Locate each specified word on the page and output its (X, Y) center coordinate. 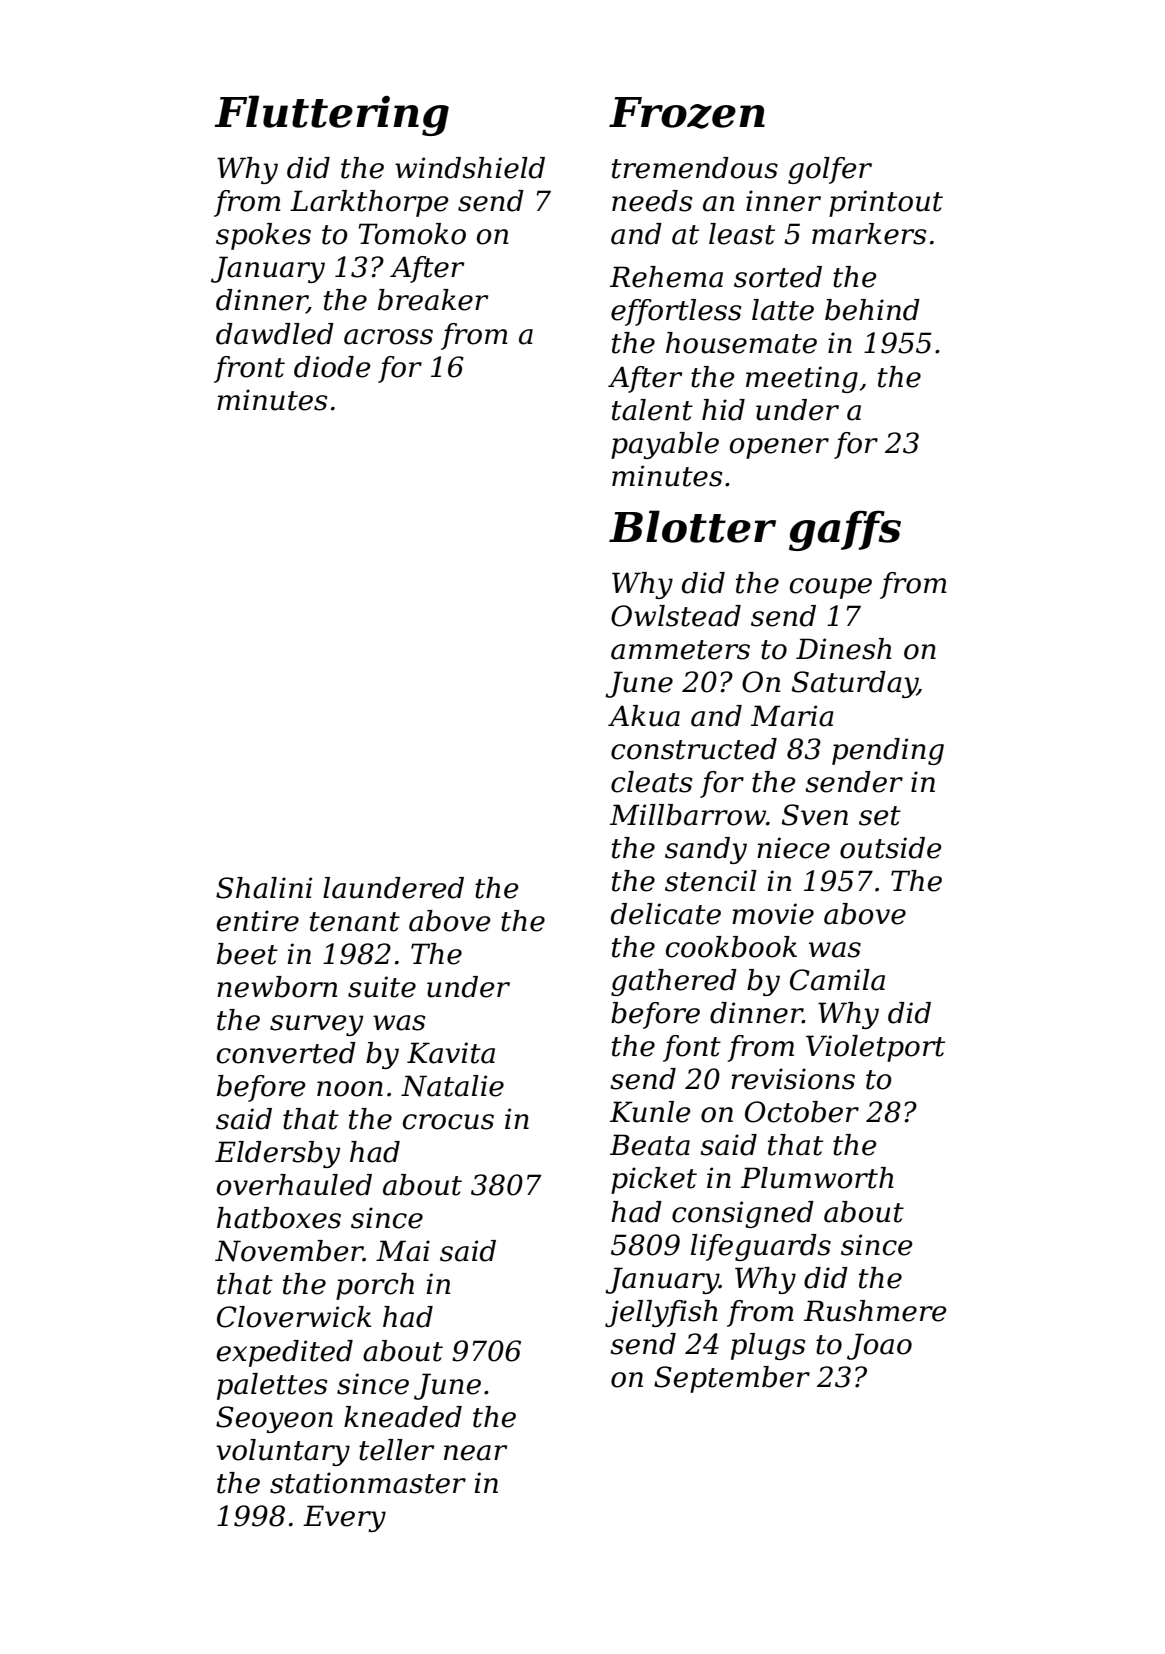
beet (247, 954)
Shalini (264, 888)
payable (665, 445)
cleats (651, 782)
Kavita (451, 1053)
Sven (815, 815)
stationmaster (368, 1483)
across (388, 337)
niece (793, 848)
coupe (831, 588)
